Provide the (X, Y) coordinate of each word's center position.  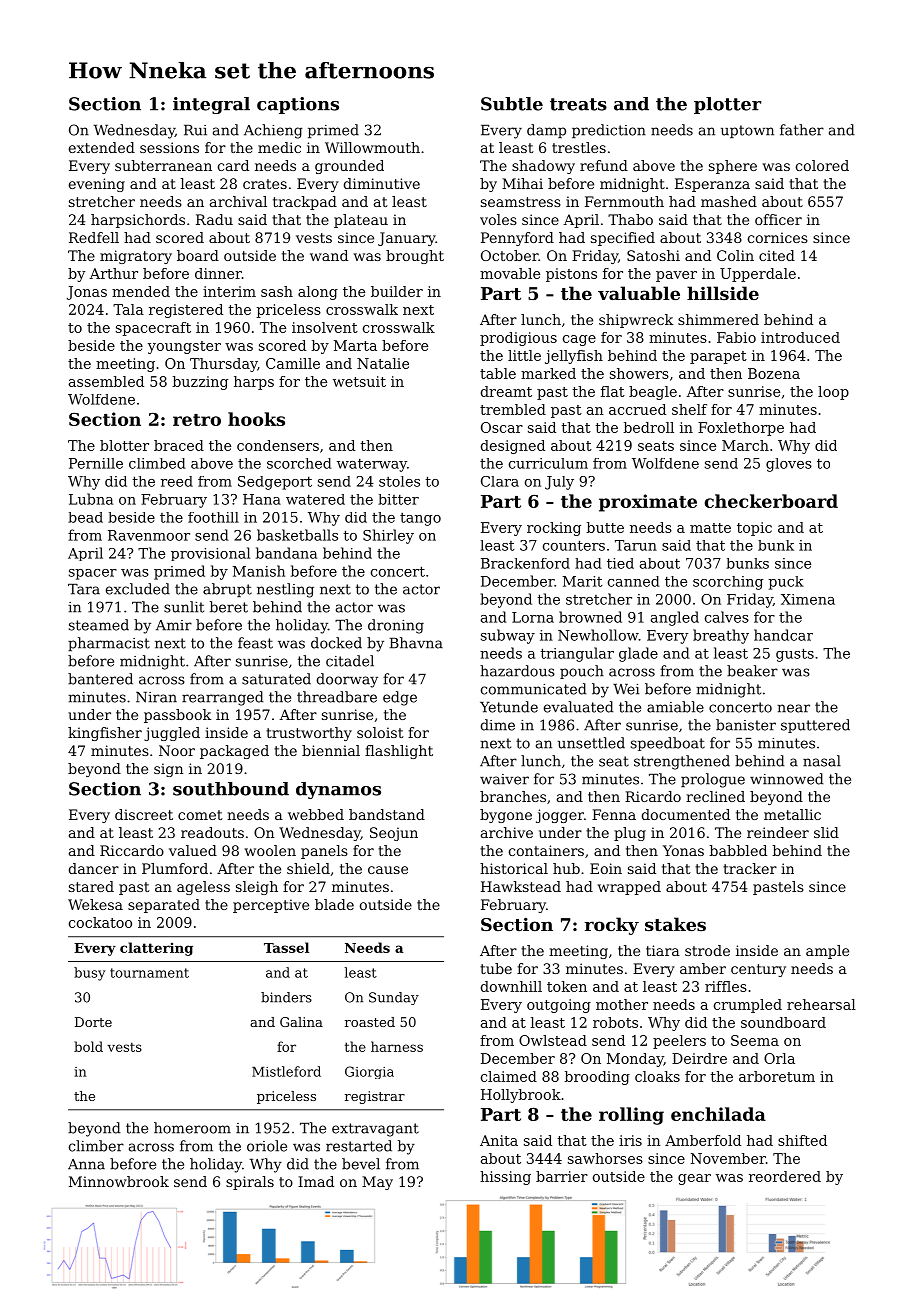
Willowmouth (372, 147)
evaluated (579, 707)
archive (507, 832)
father (802, 130)
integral (211, 105)
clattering (156, 949)
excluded (138, 589)
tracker (750, 868)
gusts (795, 655)
